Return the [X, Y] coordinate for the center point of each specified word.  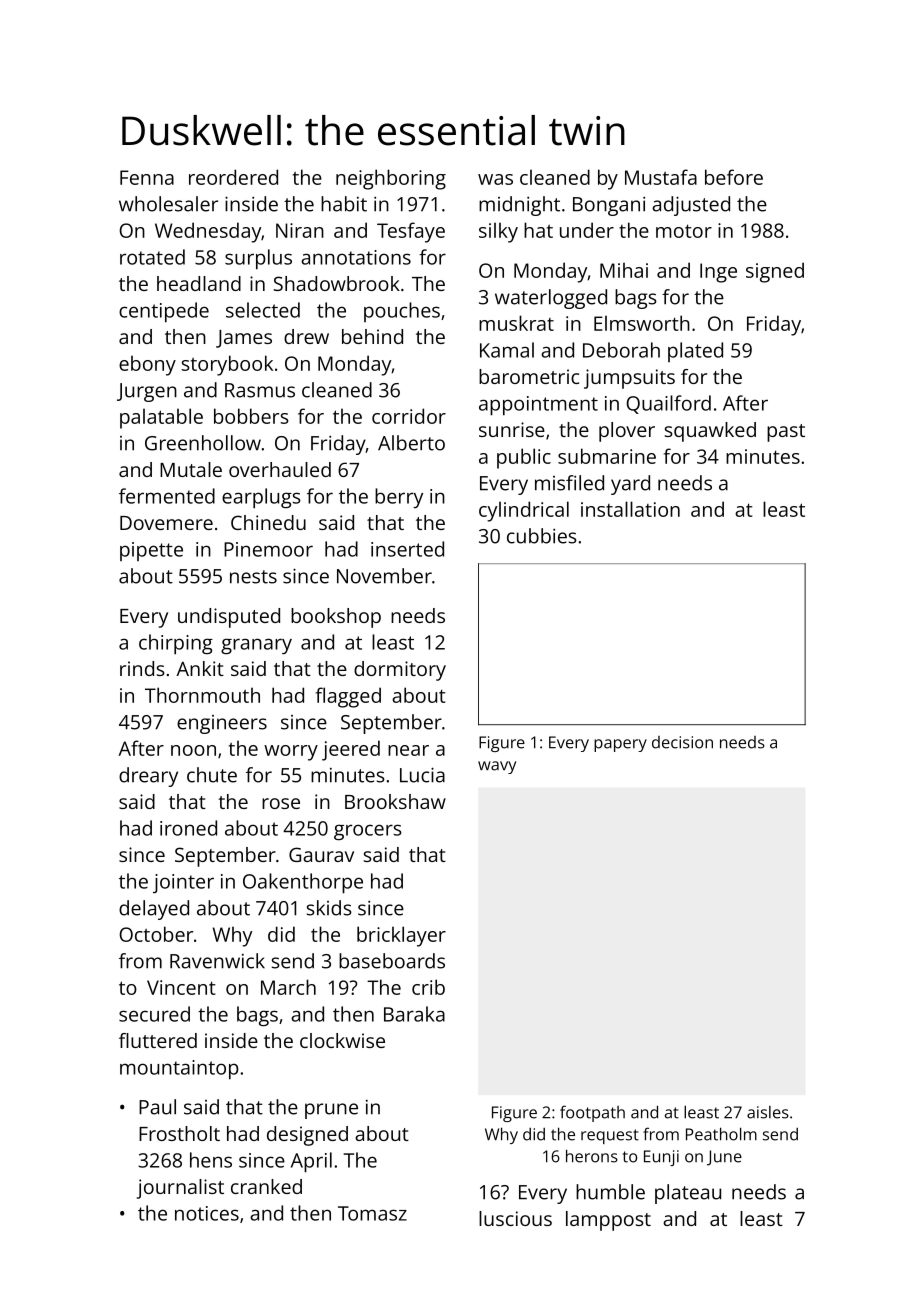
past [786, 433]
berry [399, 498]
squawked [710, 432]
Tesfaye [411, 232]
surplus [258, 259]
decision [682, 742]
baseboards [392, 961]
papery [620, 745]
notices [207, 1213]
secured [154, 1014]
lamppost [608, 1221]
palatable [161, 418]
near [408, 750]
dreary [148, 777]
